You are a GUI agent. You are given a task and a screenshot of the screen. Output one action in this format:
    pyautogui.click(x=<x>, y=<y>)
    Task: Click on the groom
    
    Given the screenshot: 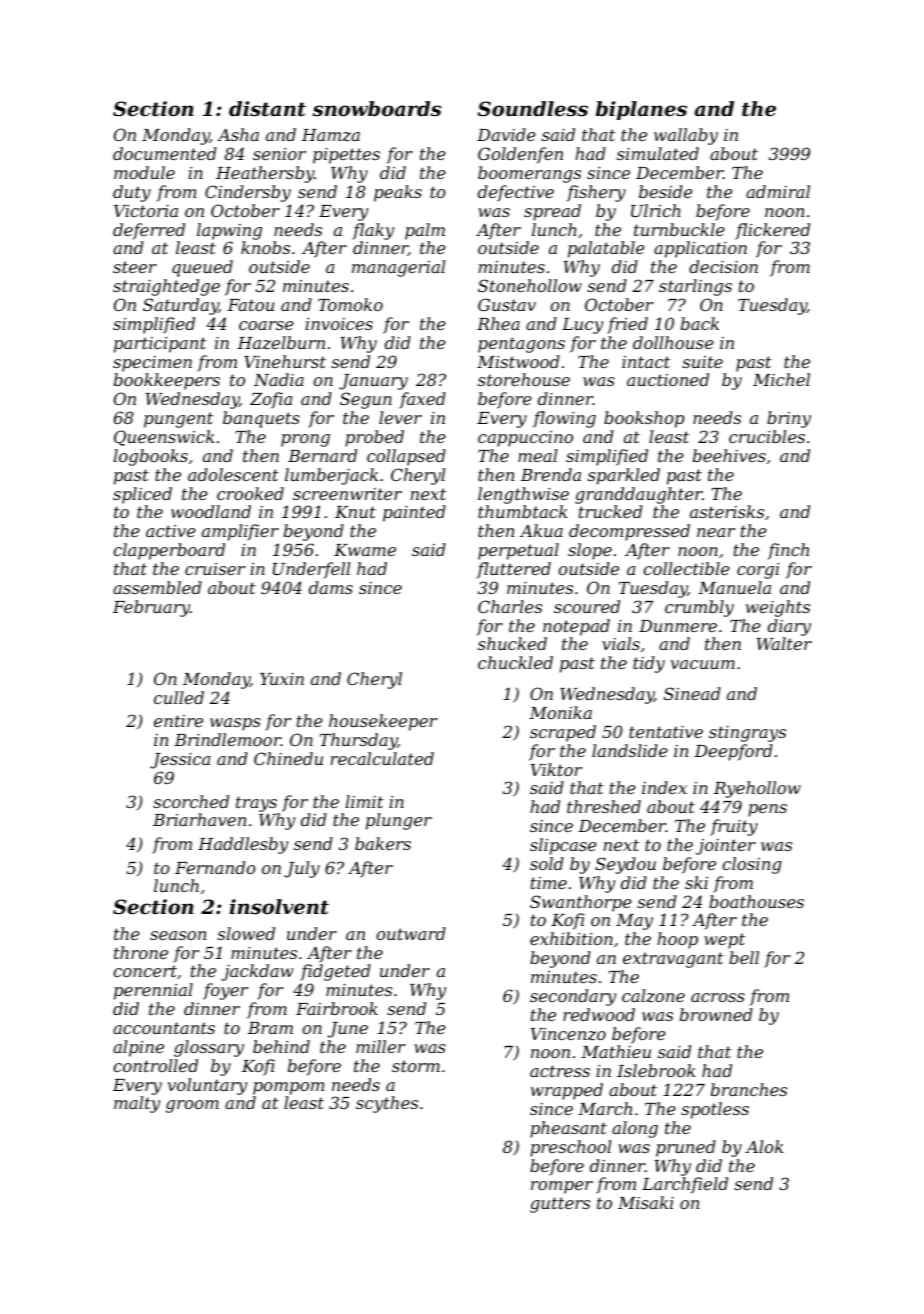 What is the action you would take?
    pyautogui.click(x=192, y=1106)
